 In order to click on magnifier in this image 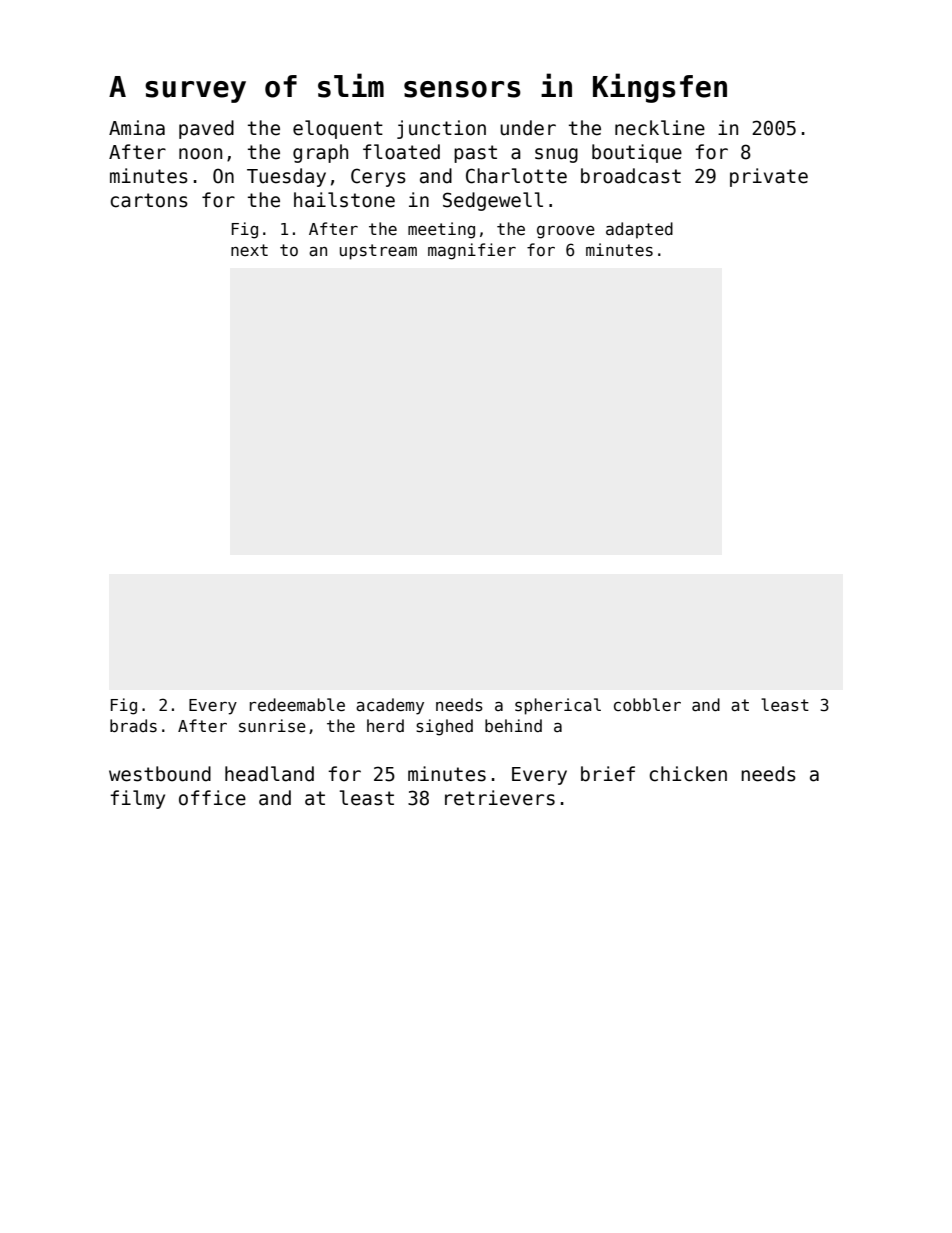, I will do `click(472, 251)`.
